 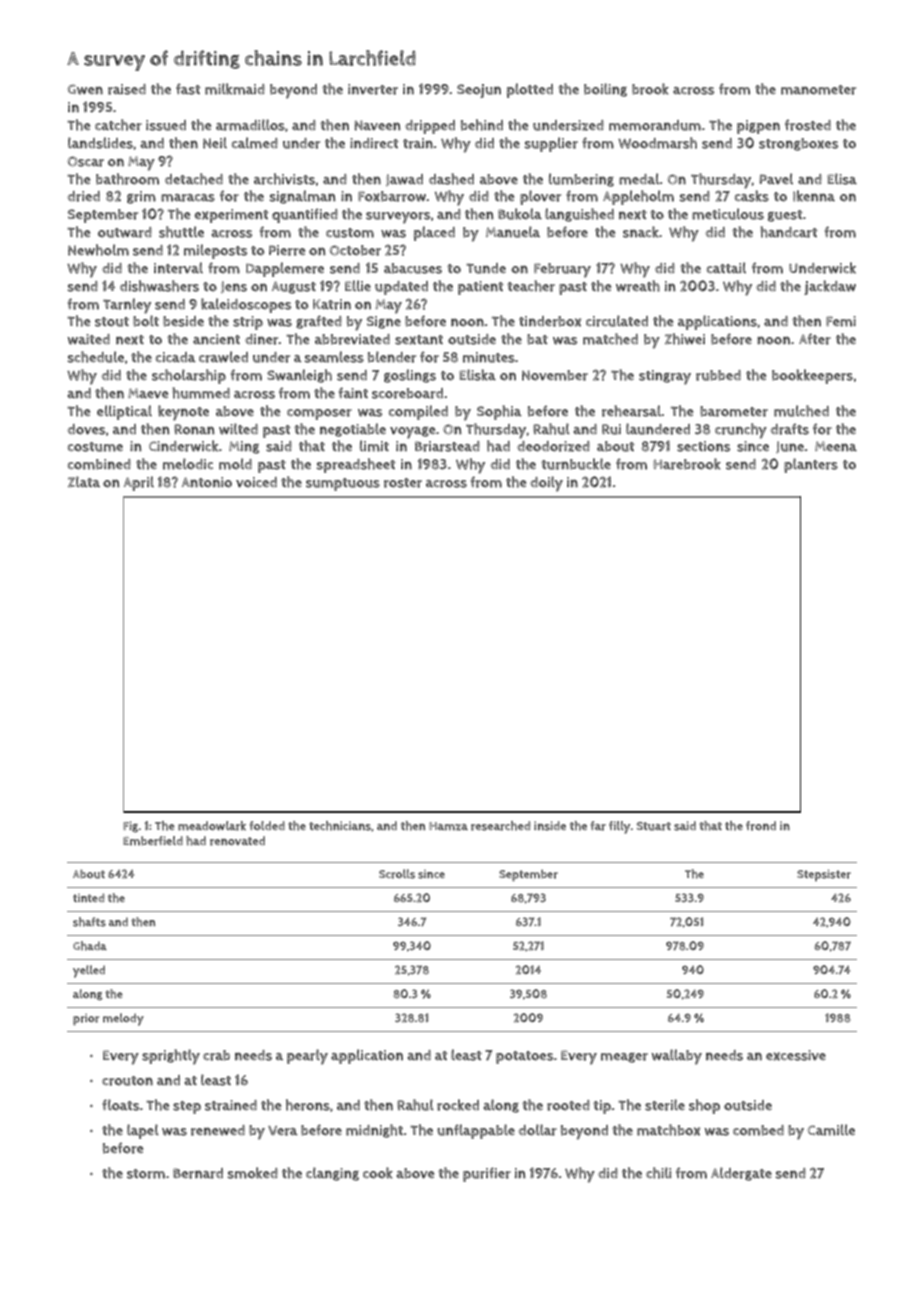 What do you see at coordinates (83, 196) in the document?
I see `dried` at bounding box center [83, 196].
